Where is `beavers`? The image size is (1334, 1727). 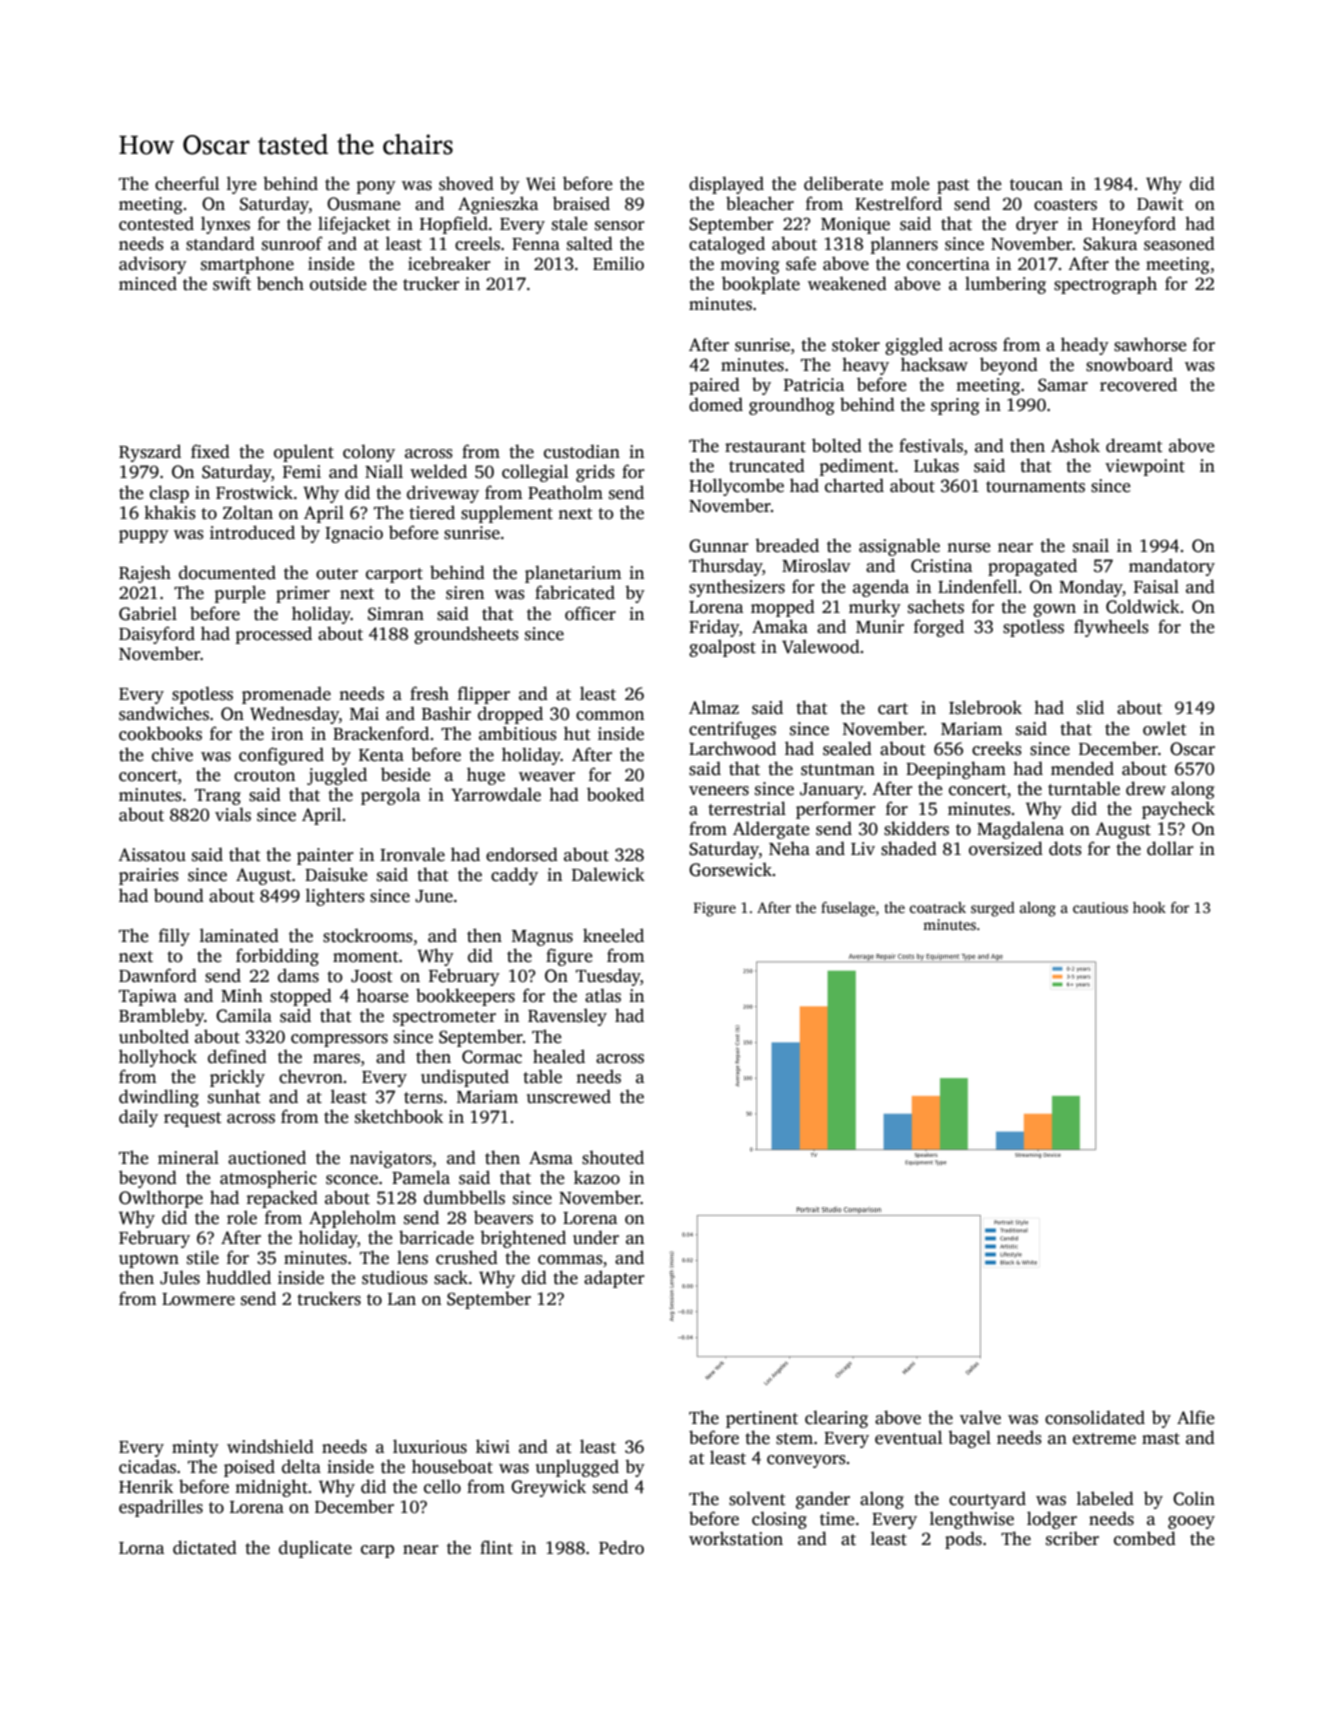
beavers is located at coordinates (503, 1217).
